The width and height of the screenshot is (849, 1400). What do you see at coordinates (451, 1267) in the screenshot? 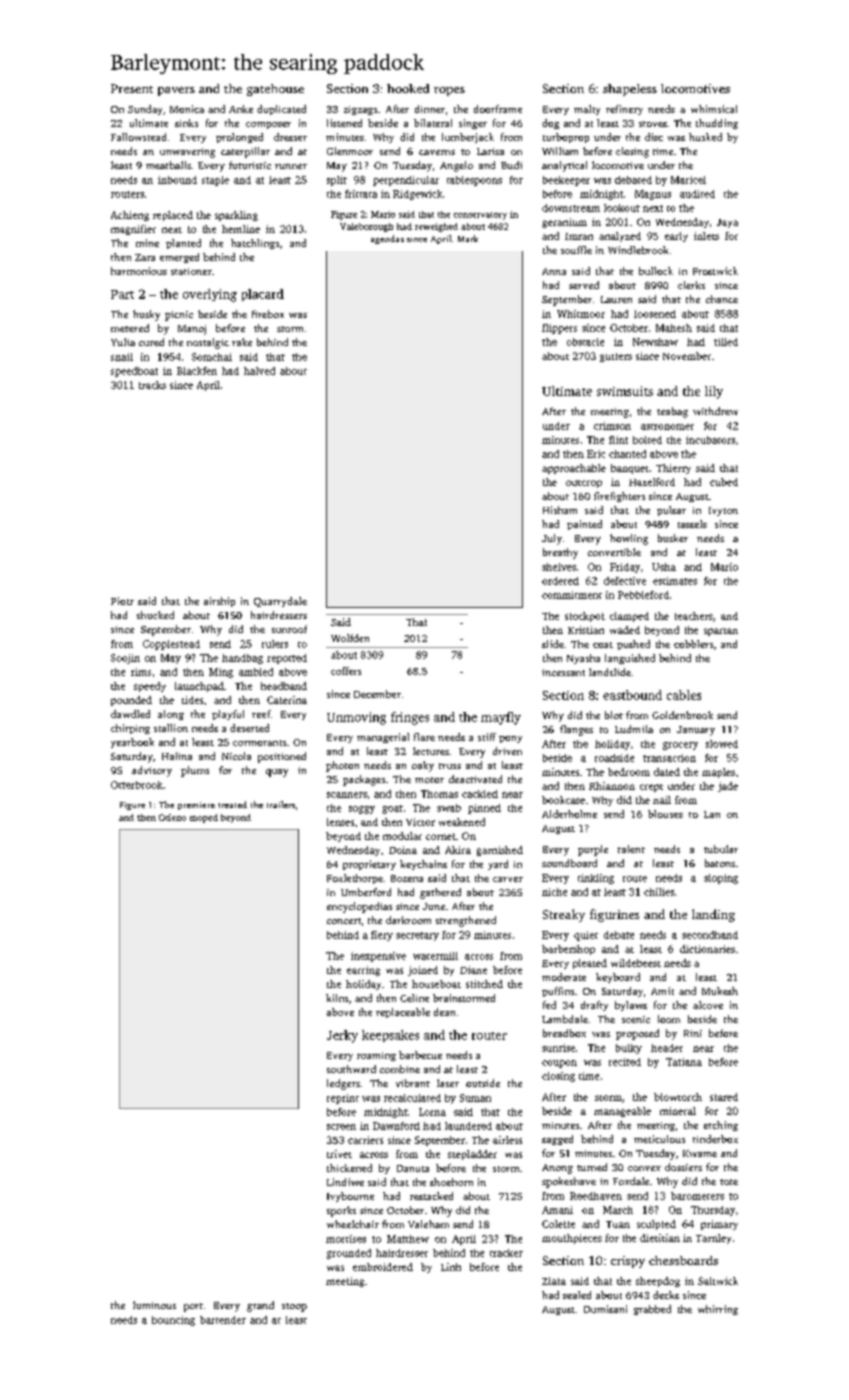
I see `Linh` at bounding box center [451, 1267].
